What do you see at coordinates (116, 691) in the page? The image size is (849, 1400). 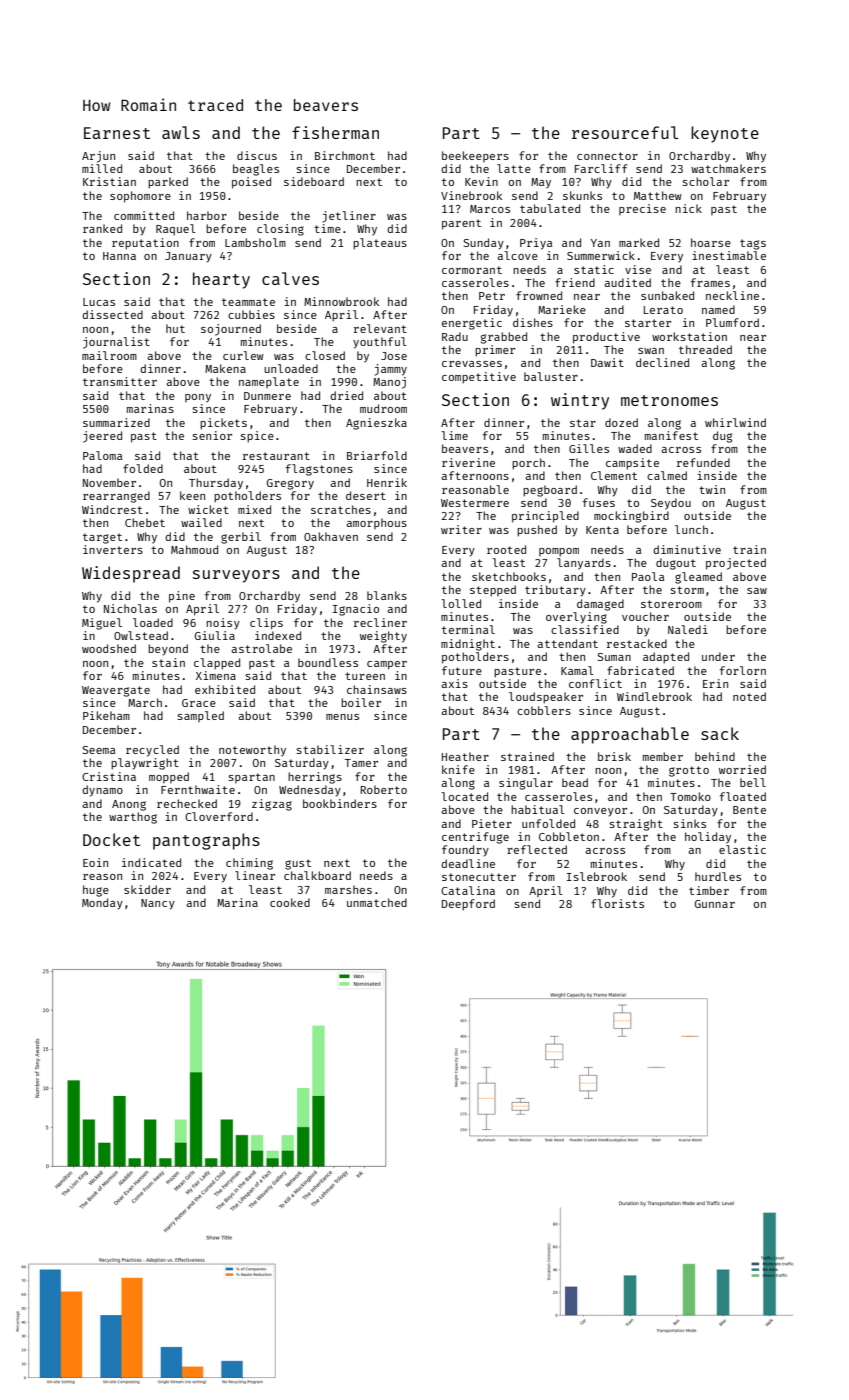 I see `Weavergate` at bounding box center [116, 691].
